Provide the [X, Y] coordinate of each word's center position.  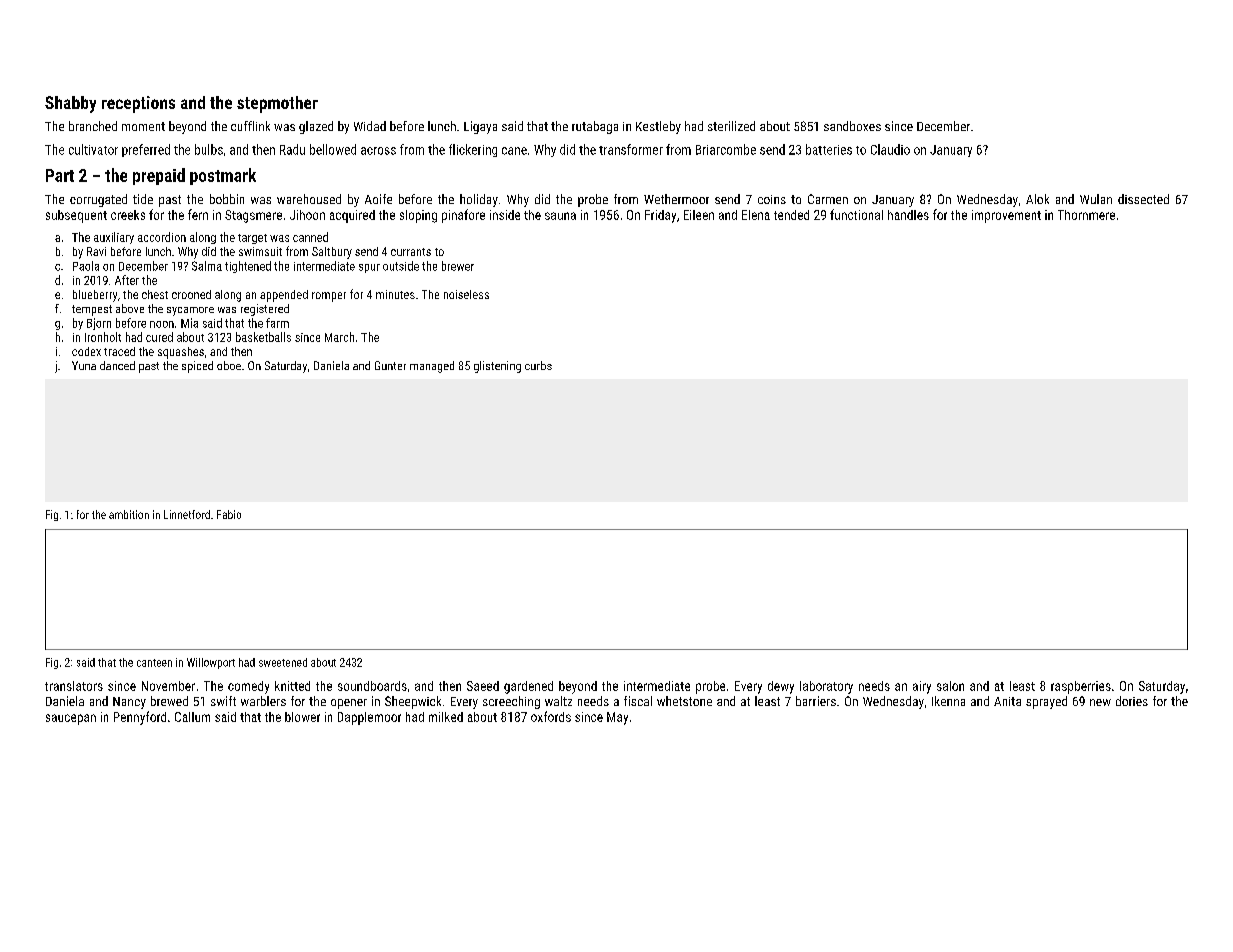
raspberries [1081, 687]
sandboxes [852, 126]
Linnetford [187, 514]
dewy [781, 687]
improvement [1006, 216]
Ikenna [948, 701]
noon [162, 324]
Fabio [229, 514]
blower [302, 717]
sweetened [283, 662]
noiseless [466, 294]
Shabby [70, 104]
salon [950, 686]
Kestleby [658, 127]
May [617, 718]
